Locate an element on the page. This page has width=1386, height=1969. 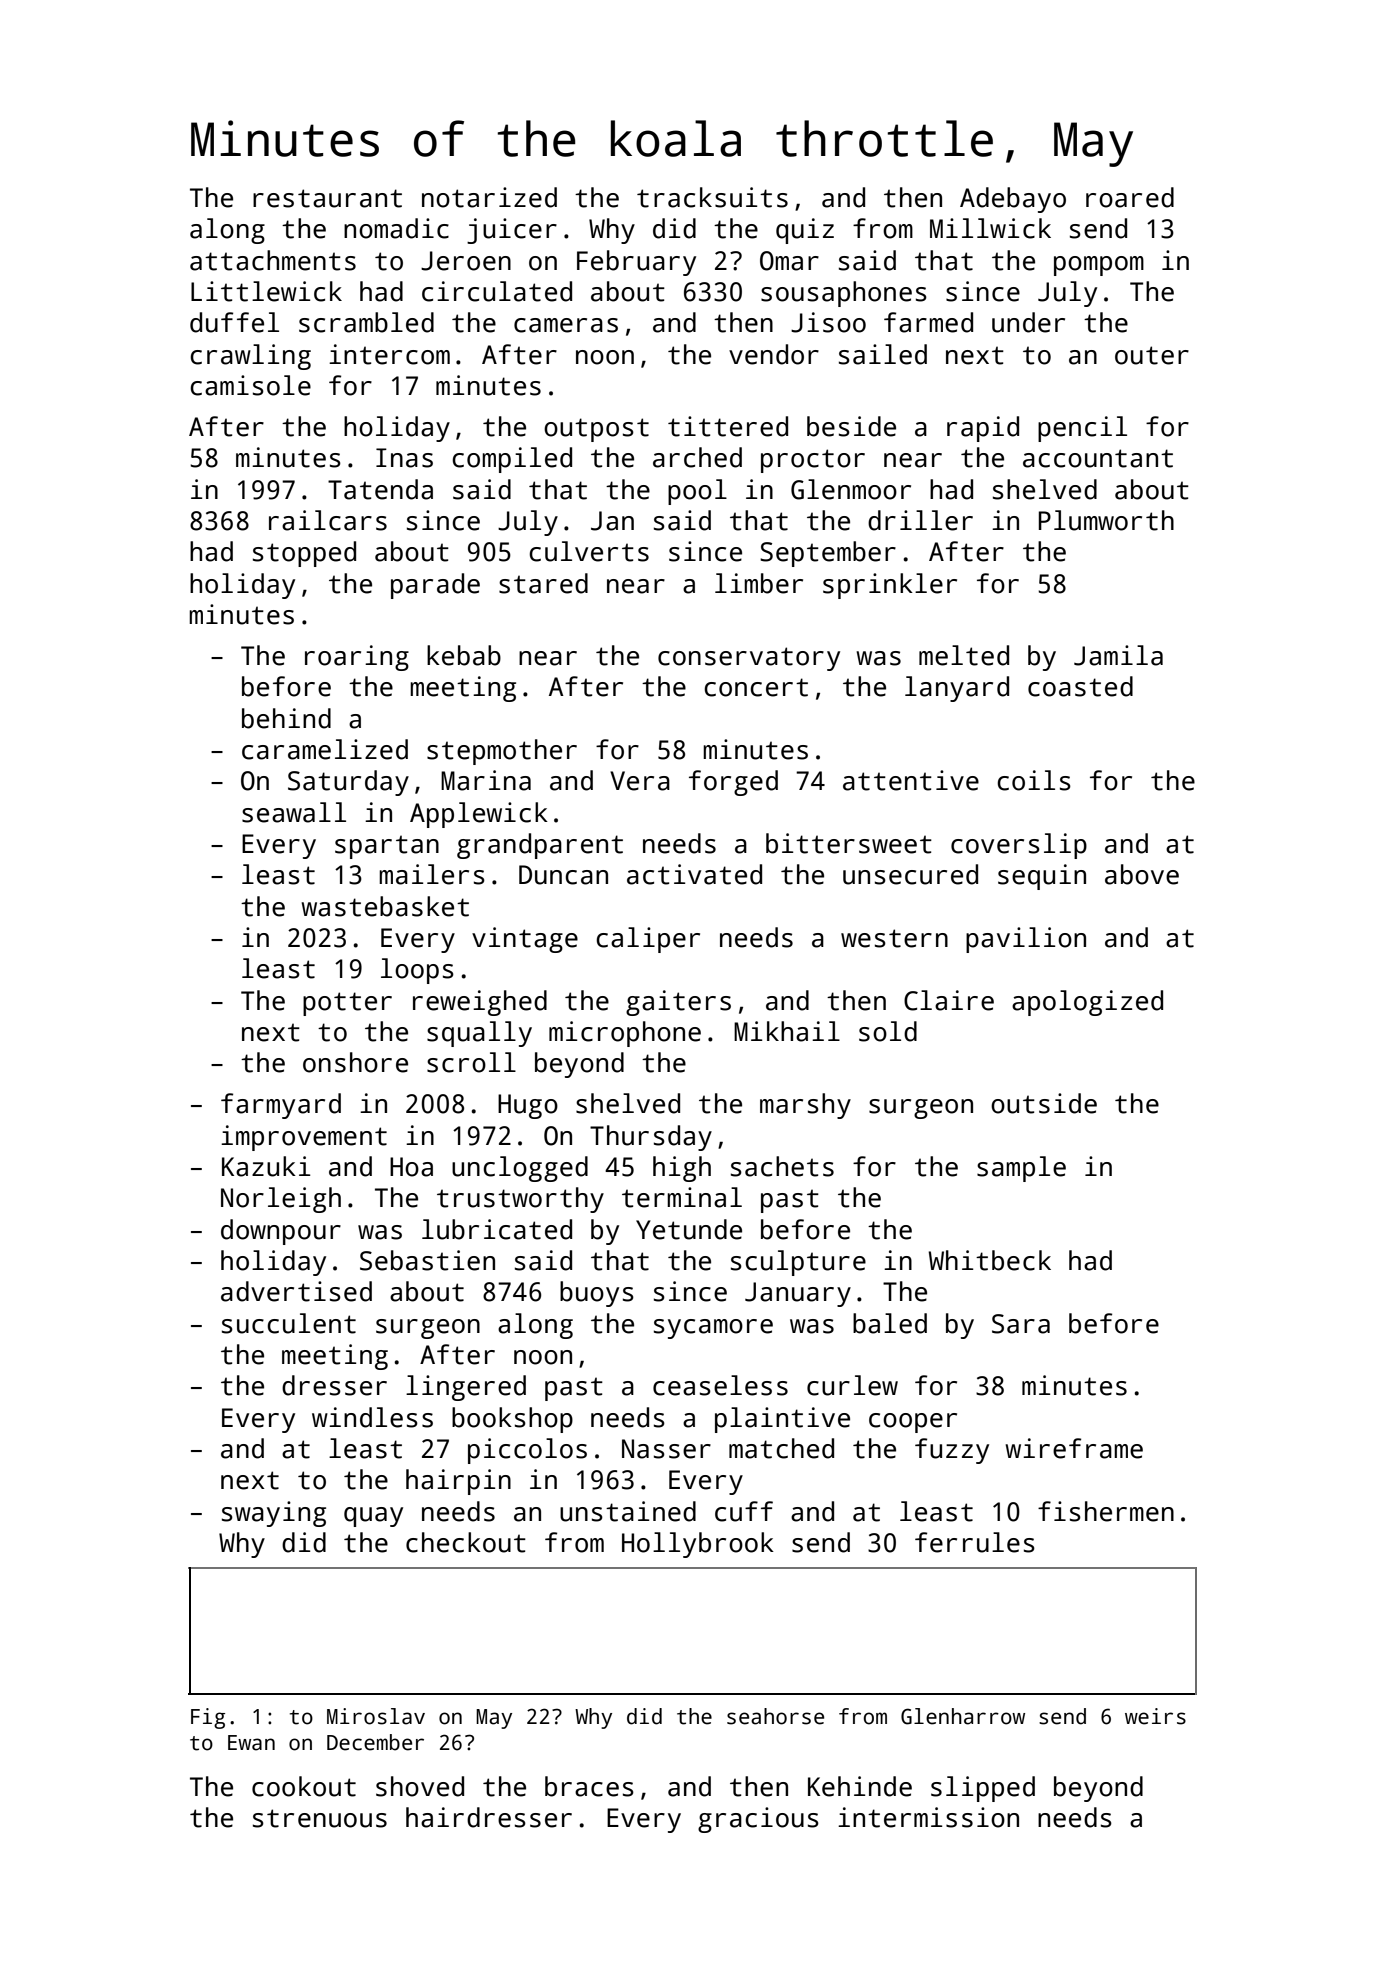
weirs is located at coordinates (1155, 1716).
